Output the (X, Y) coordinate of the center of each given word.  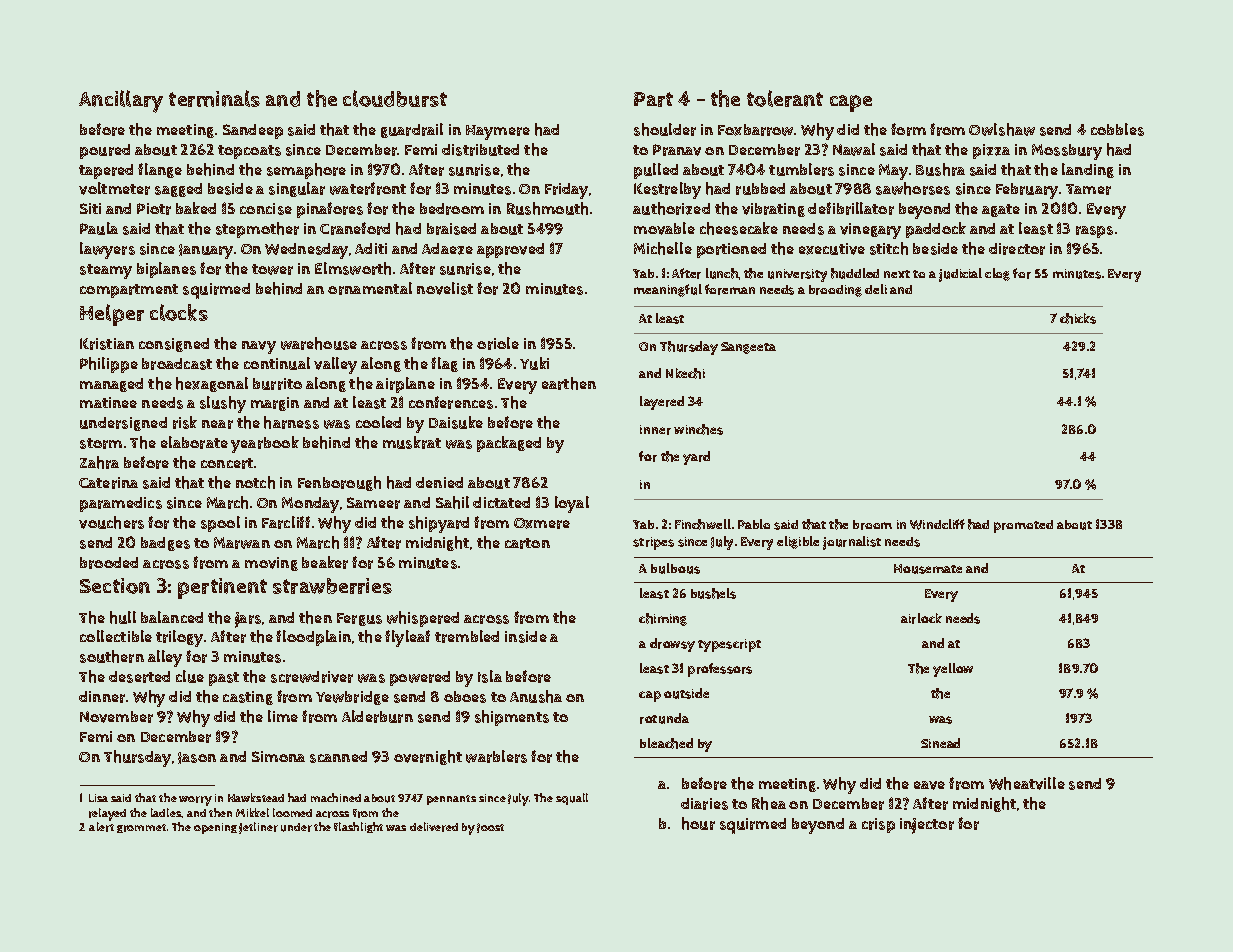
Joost (490, 828)
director (1017, 249)
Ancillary (121, 101)
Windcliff (937, 524)
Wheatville (1027, 783)
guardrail (412, 130)
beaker (325, 562)
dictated (501, 502)
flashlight (358, 827)
